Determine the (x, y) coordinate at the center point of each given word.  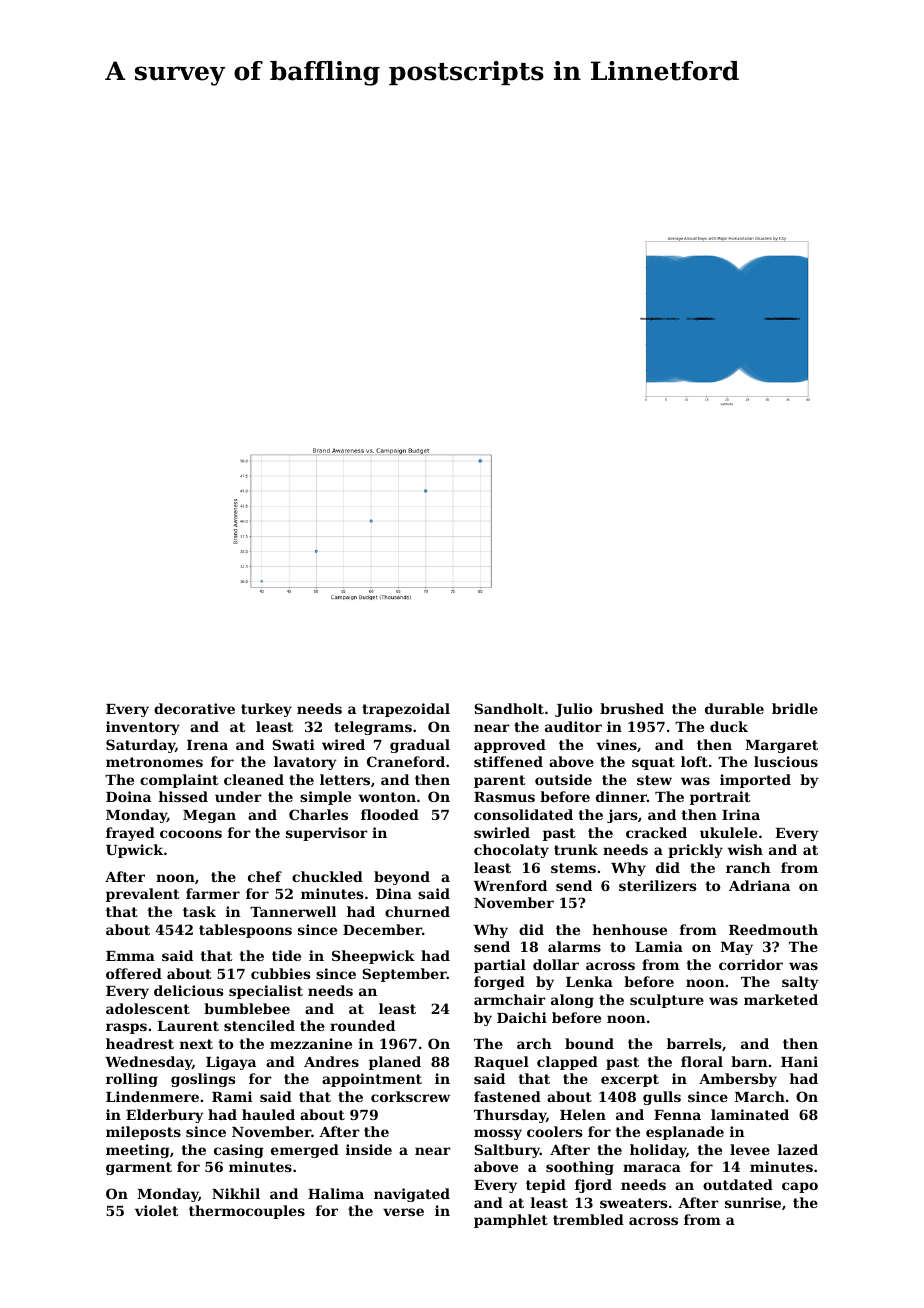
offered (134, 973)
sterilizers (657, 885)
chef (265, 876)
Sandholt (509, 708)
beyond (402, 878)
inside (369, 1149)
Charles (318, 814)
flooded (390, 814)
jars (622, 816)
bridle (795, 708)
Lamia (659, 946)
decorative (194, 708)
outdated (738, 1184)
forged (499, 983)
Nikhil (236, 1193)
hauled (268, 1114)
